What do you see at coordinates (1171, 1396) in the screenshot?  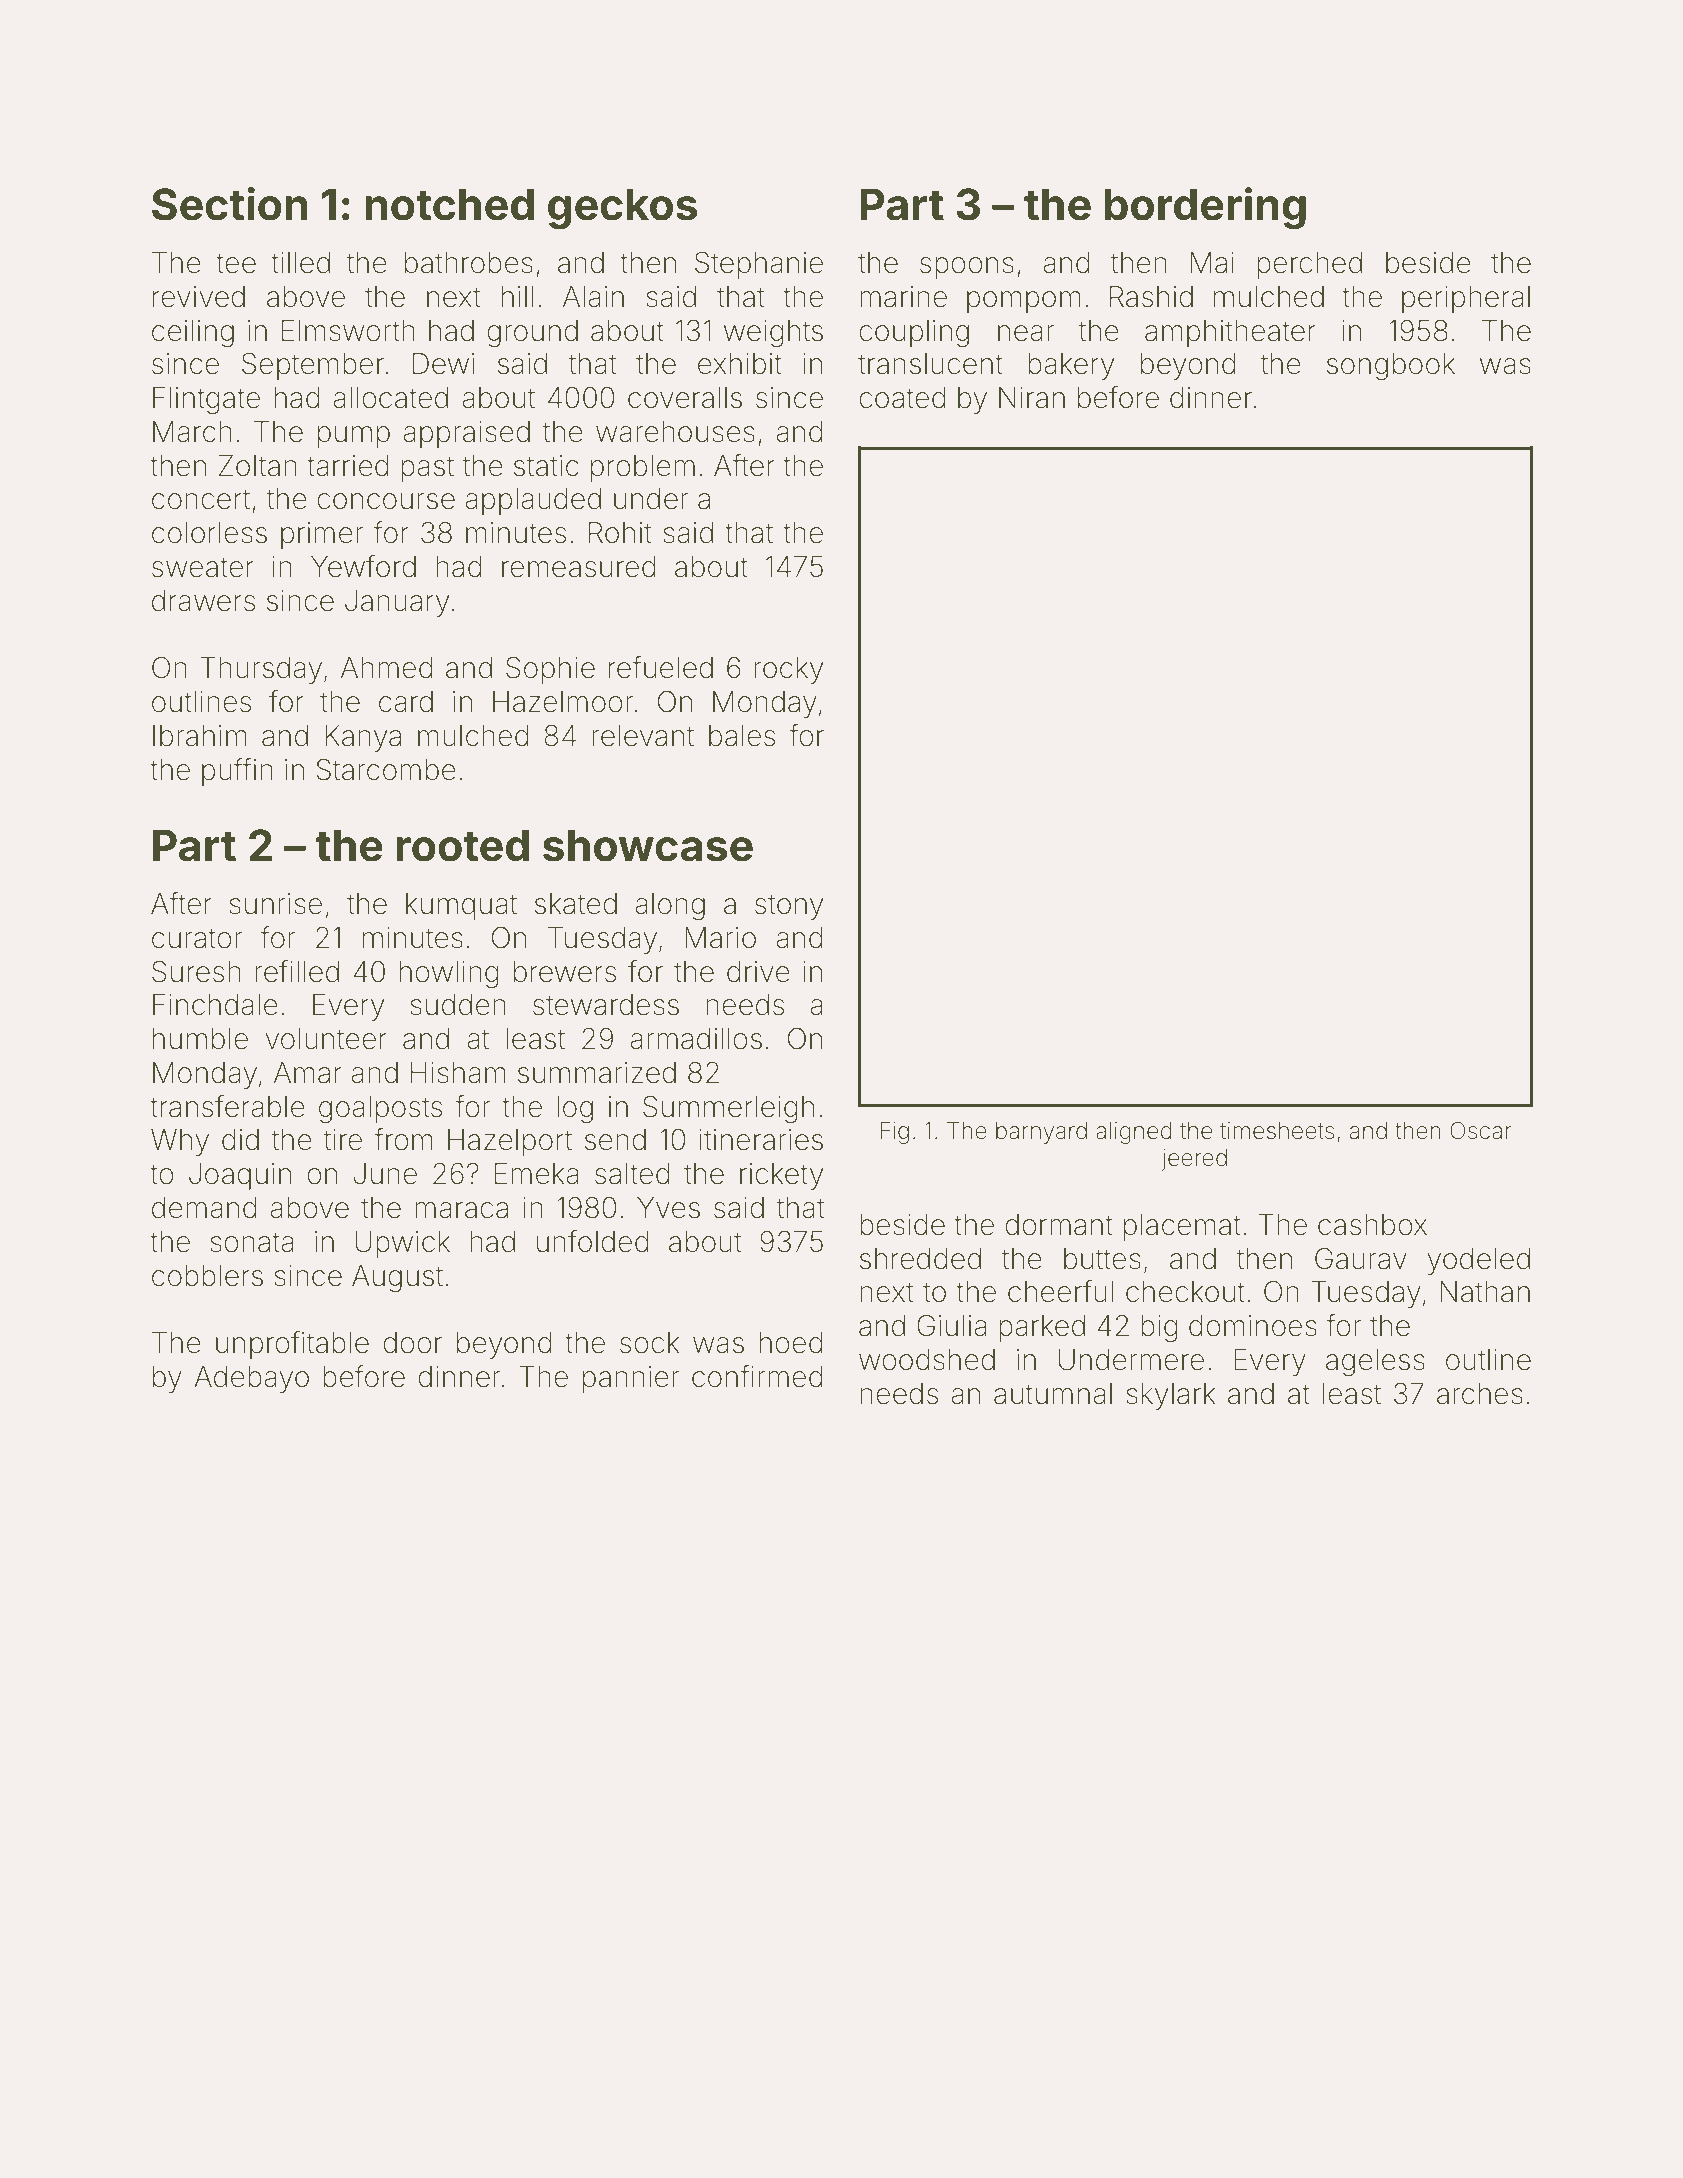 I see `skylark` at bounding box center [1171, 1396].
